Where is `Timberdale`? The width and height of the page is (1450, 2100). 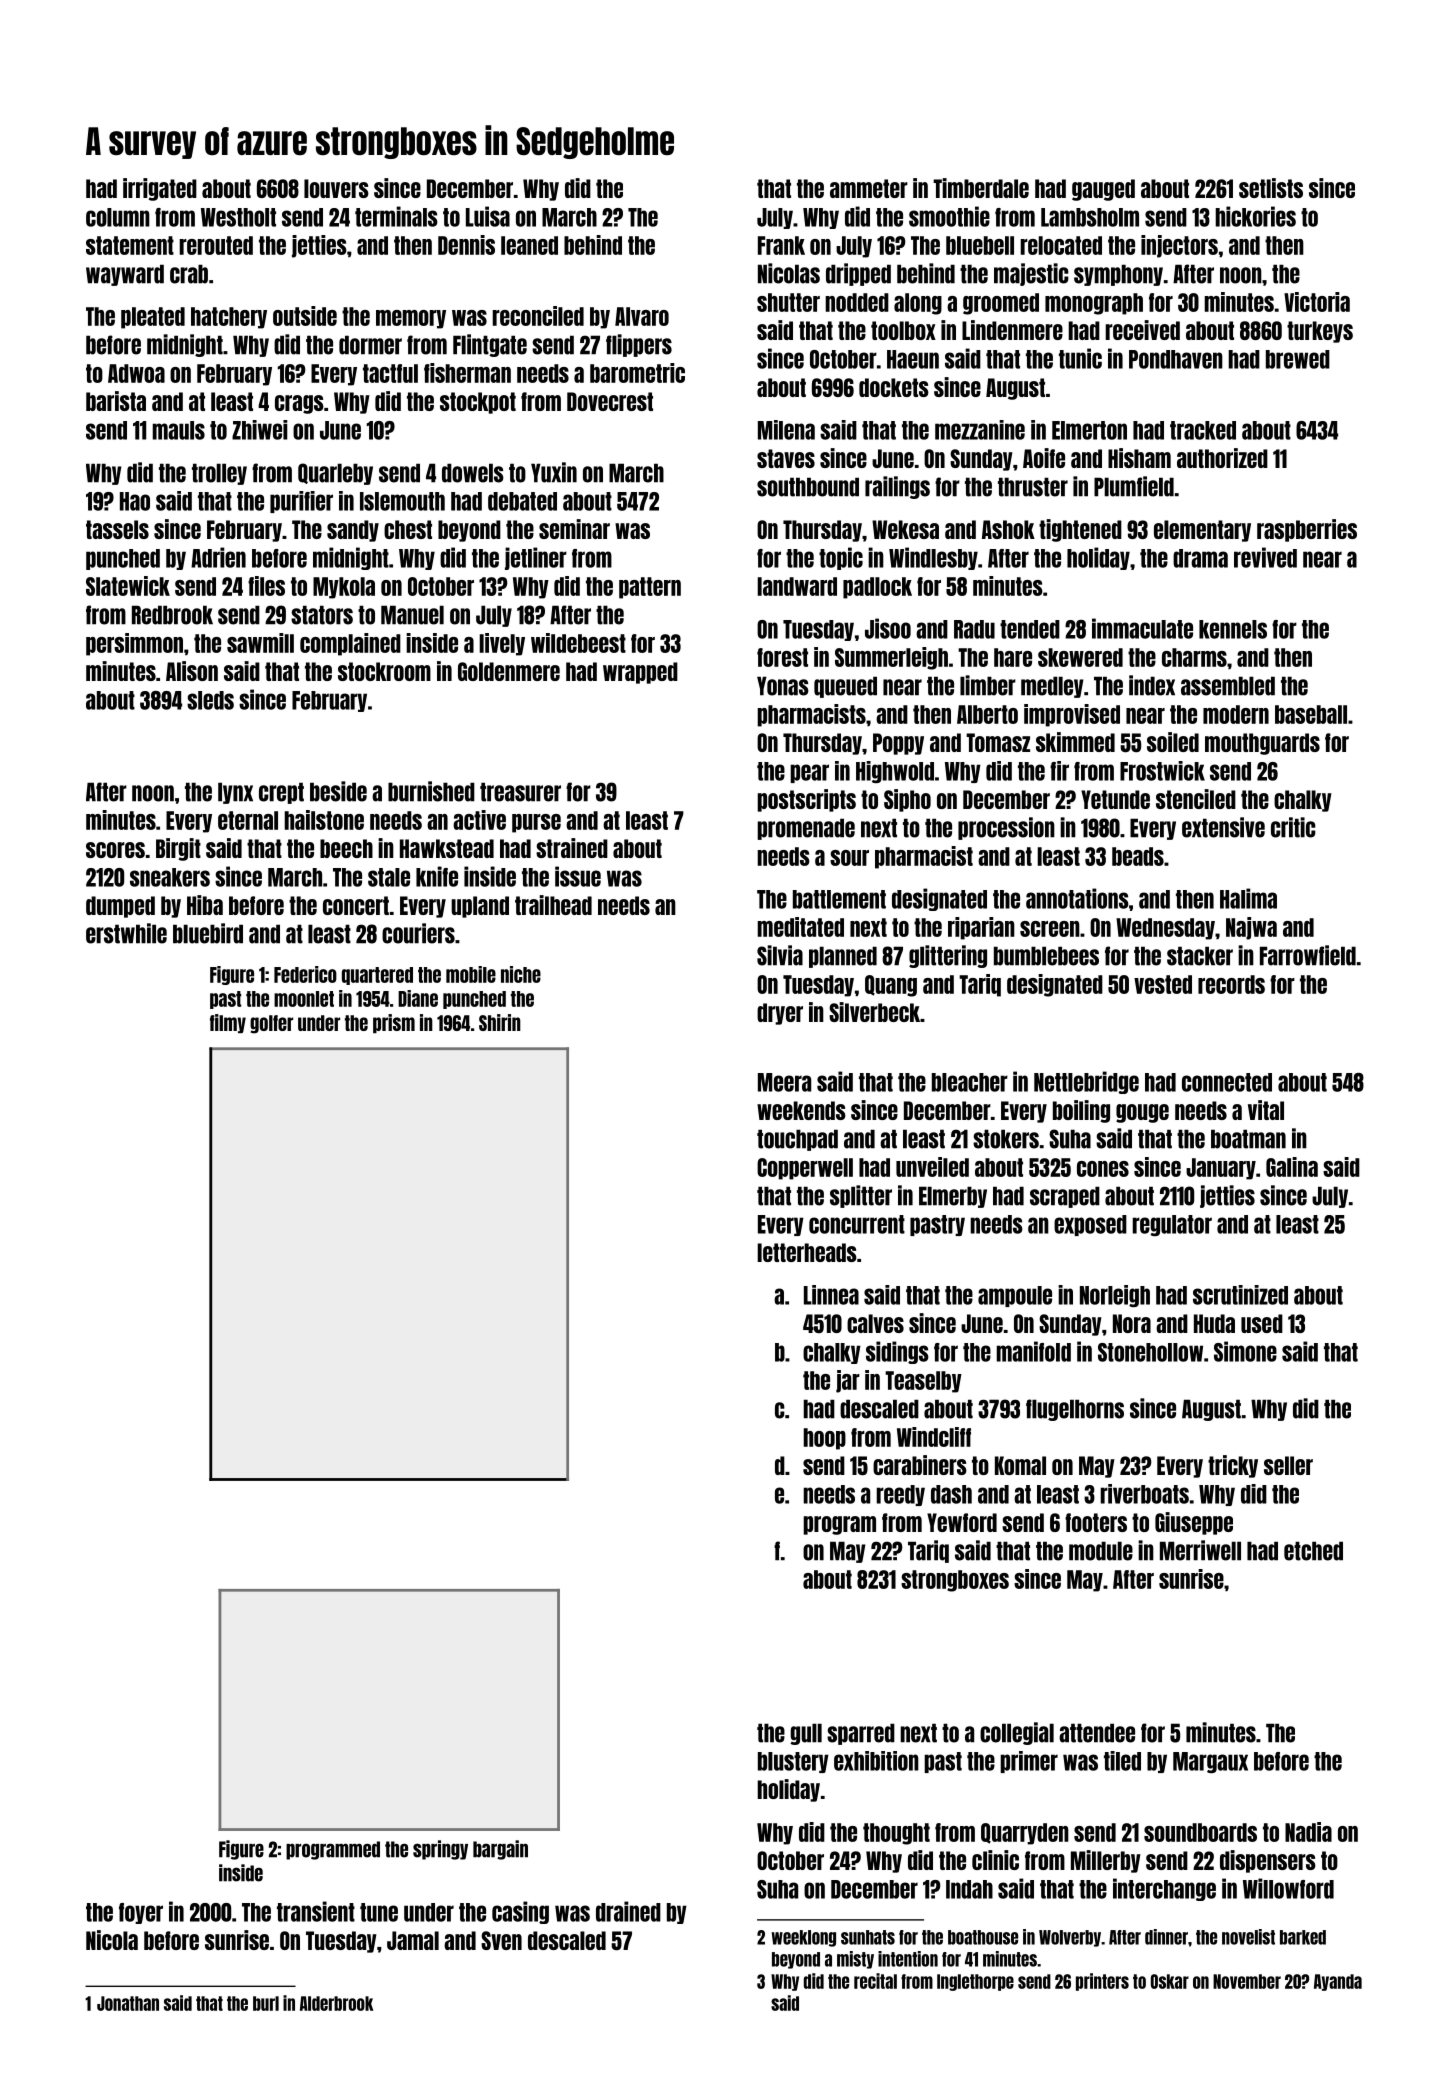
Timberdale is located at coordinates (981, 188).
